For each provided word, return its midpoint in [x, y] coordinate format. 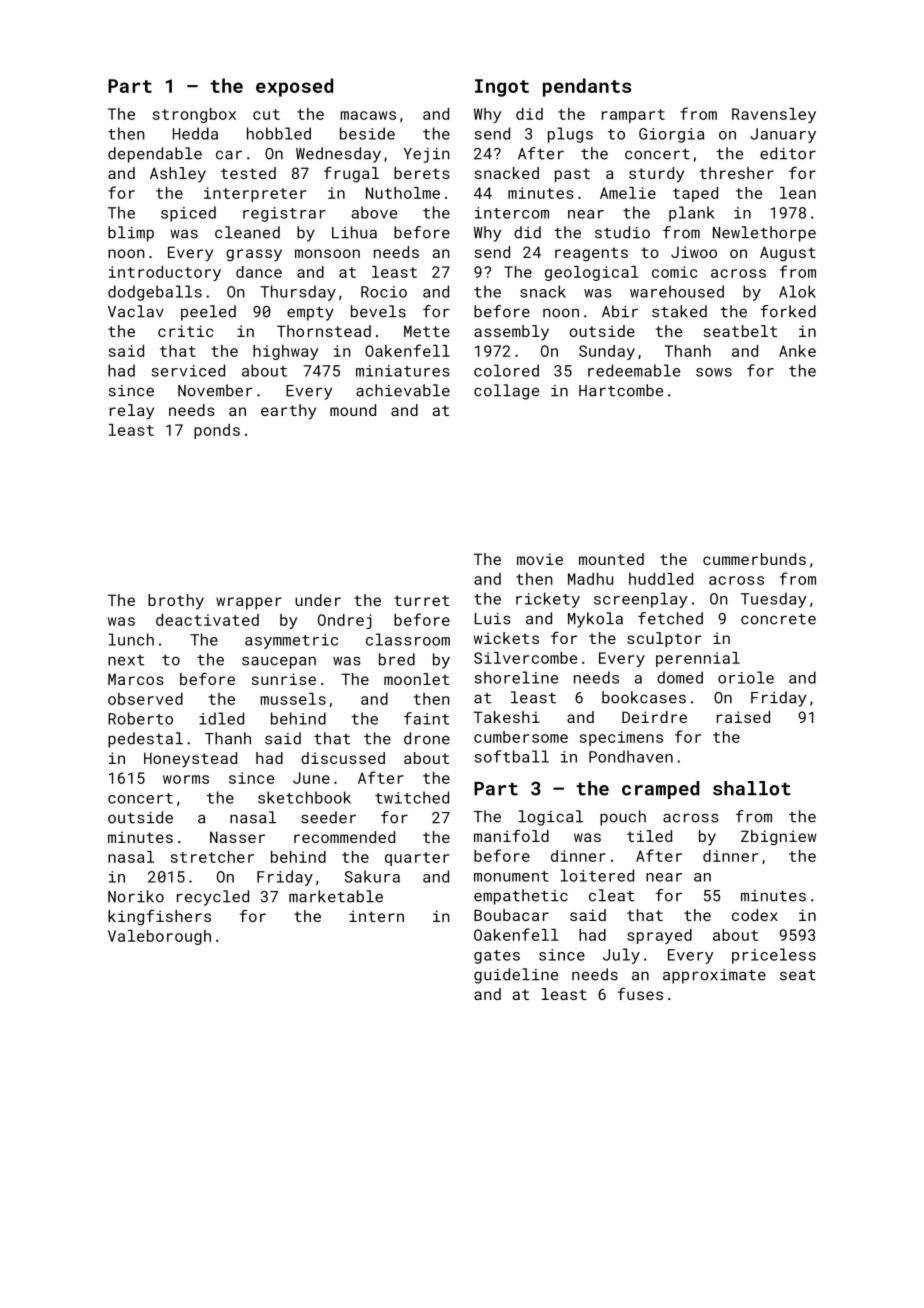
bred [397, 659]
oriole [746, 677]
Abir [620, 311]
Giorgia [671, 135]
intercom [512, 213]
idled [221, 718]
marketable [336, 896]
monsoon [327, 253]
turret [421, 600]
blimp [131, 234]
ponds [217, 431]
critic [185, 331]
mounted [611, 559]
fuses [640, 993]
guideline [516, 976]
